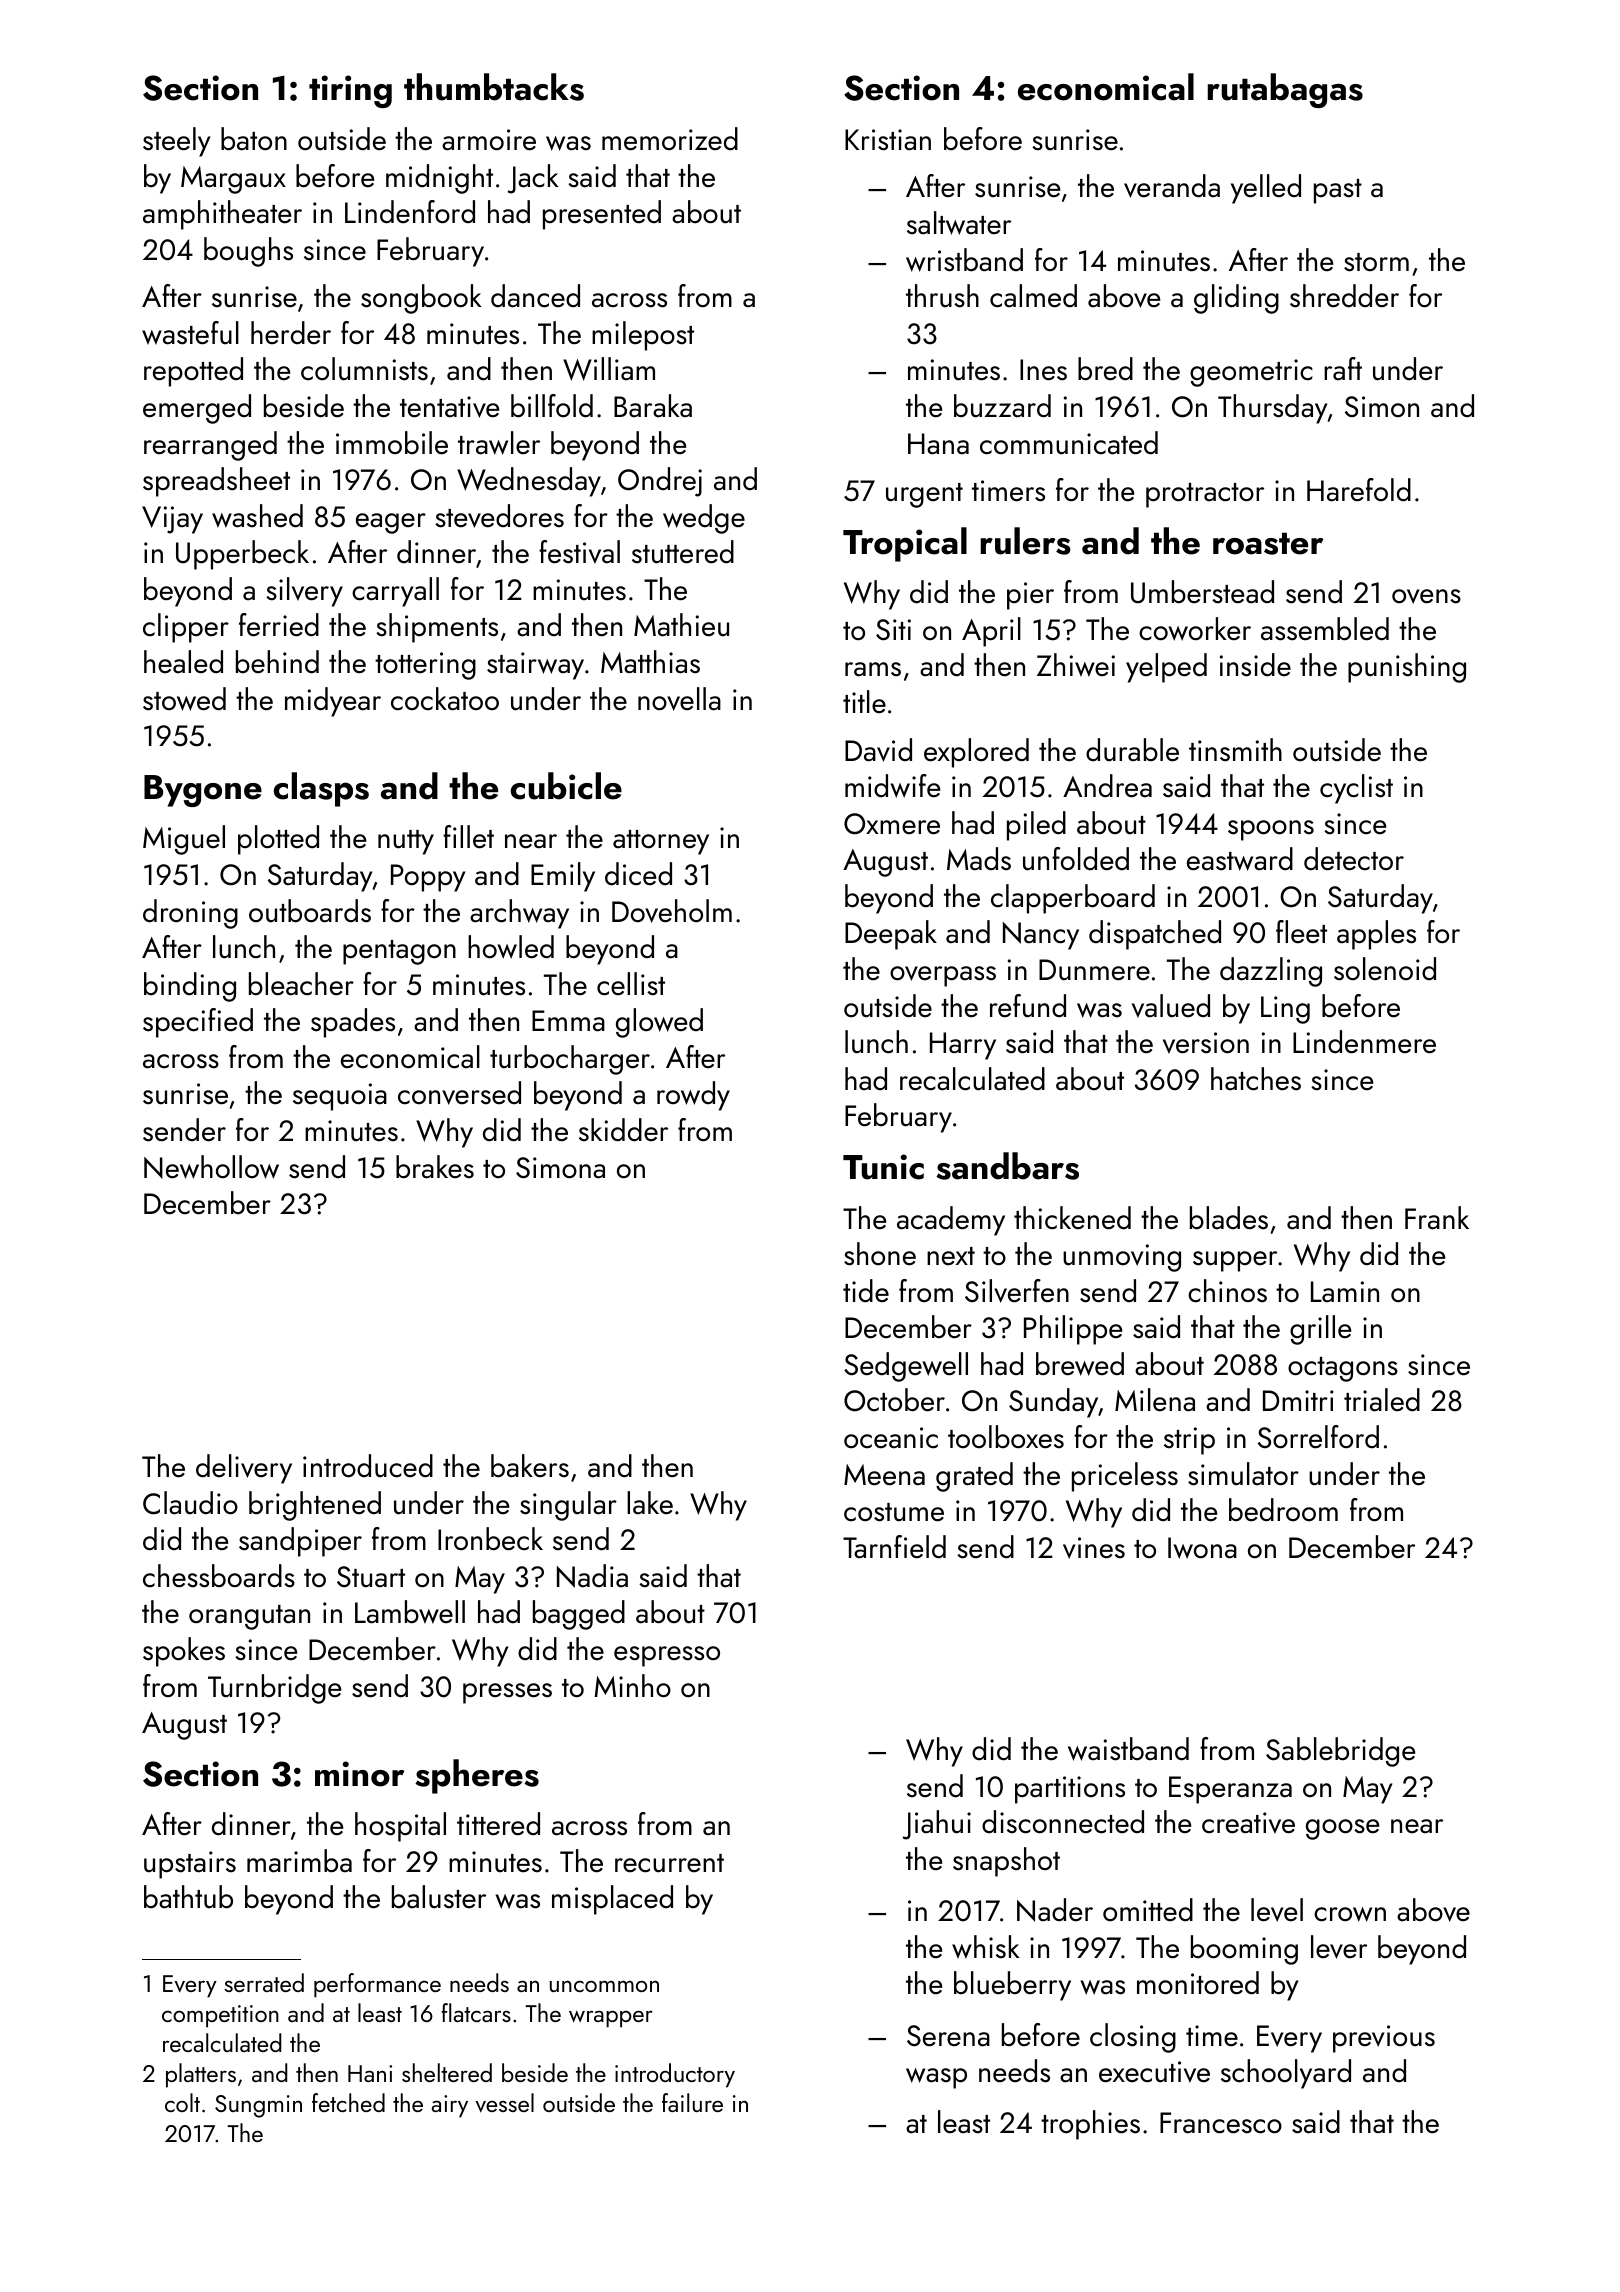 The width and height of the image is (1620, 2292). I want to click on Kristian, so click(888, 140).
